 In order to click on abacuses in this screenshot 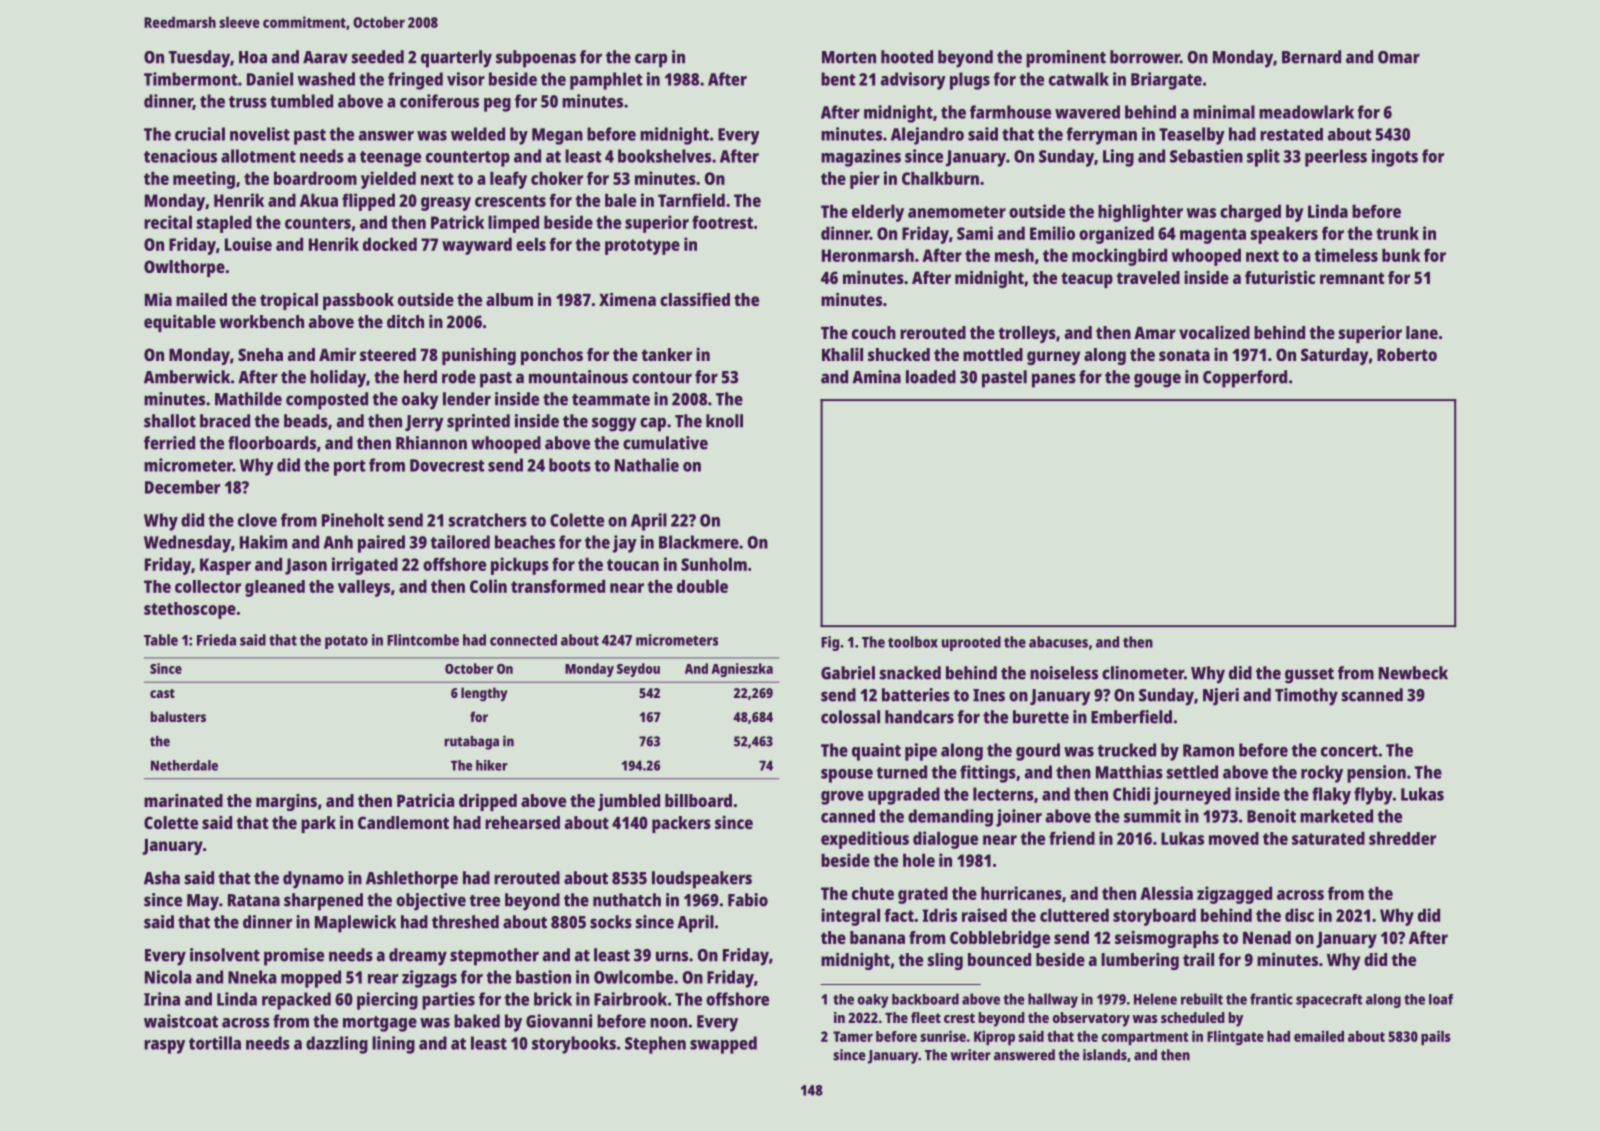, I will do `click(1058, 642)`.
